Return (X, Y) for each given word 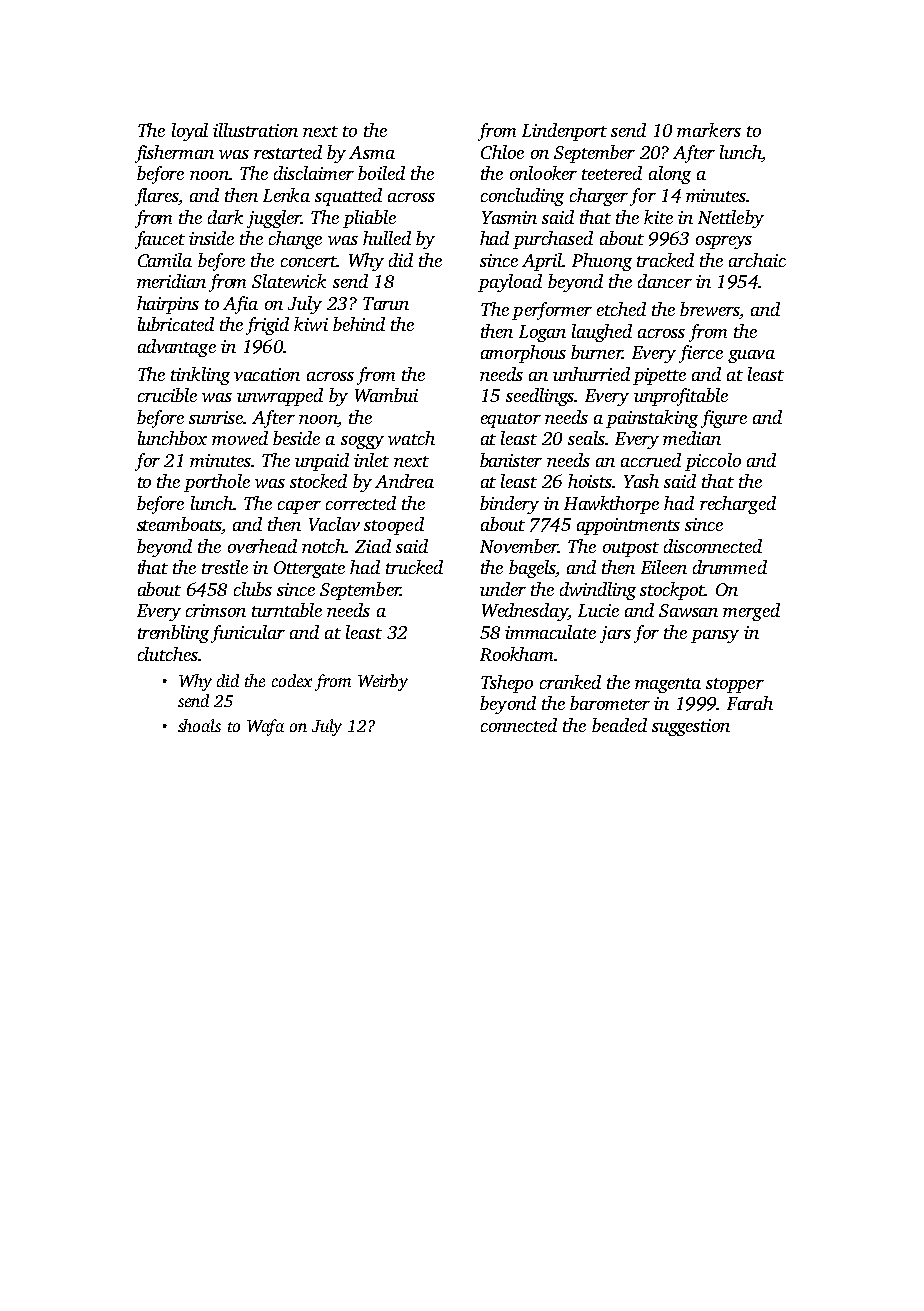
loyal (190, 132)
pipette (659, 376)
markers (709, 130)
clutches (168, 654)
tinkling (200, 376)
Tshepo (507, 684)
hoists (590, 481)
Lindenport (564, 132)
